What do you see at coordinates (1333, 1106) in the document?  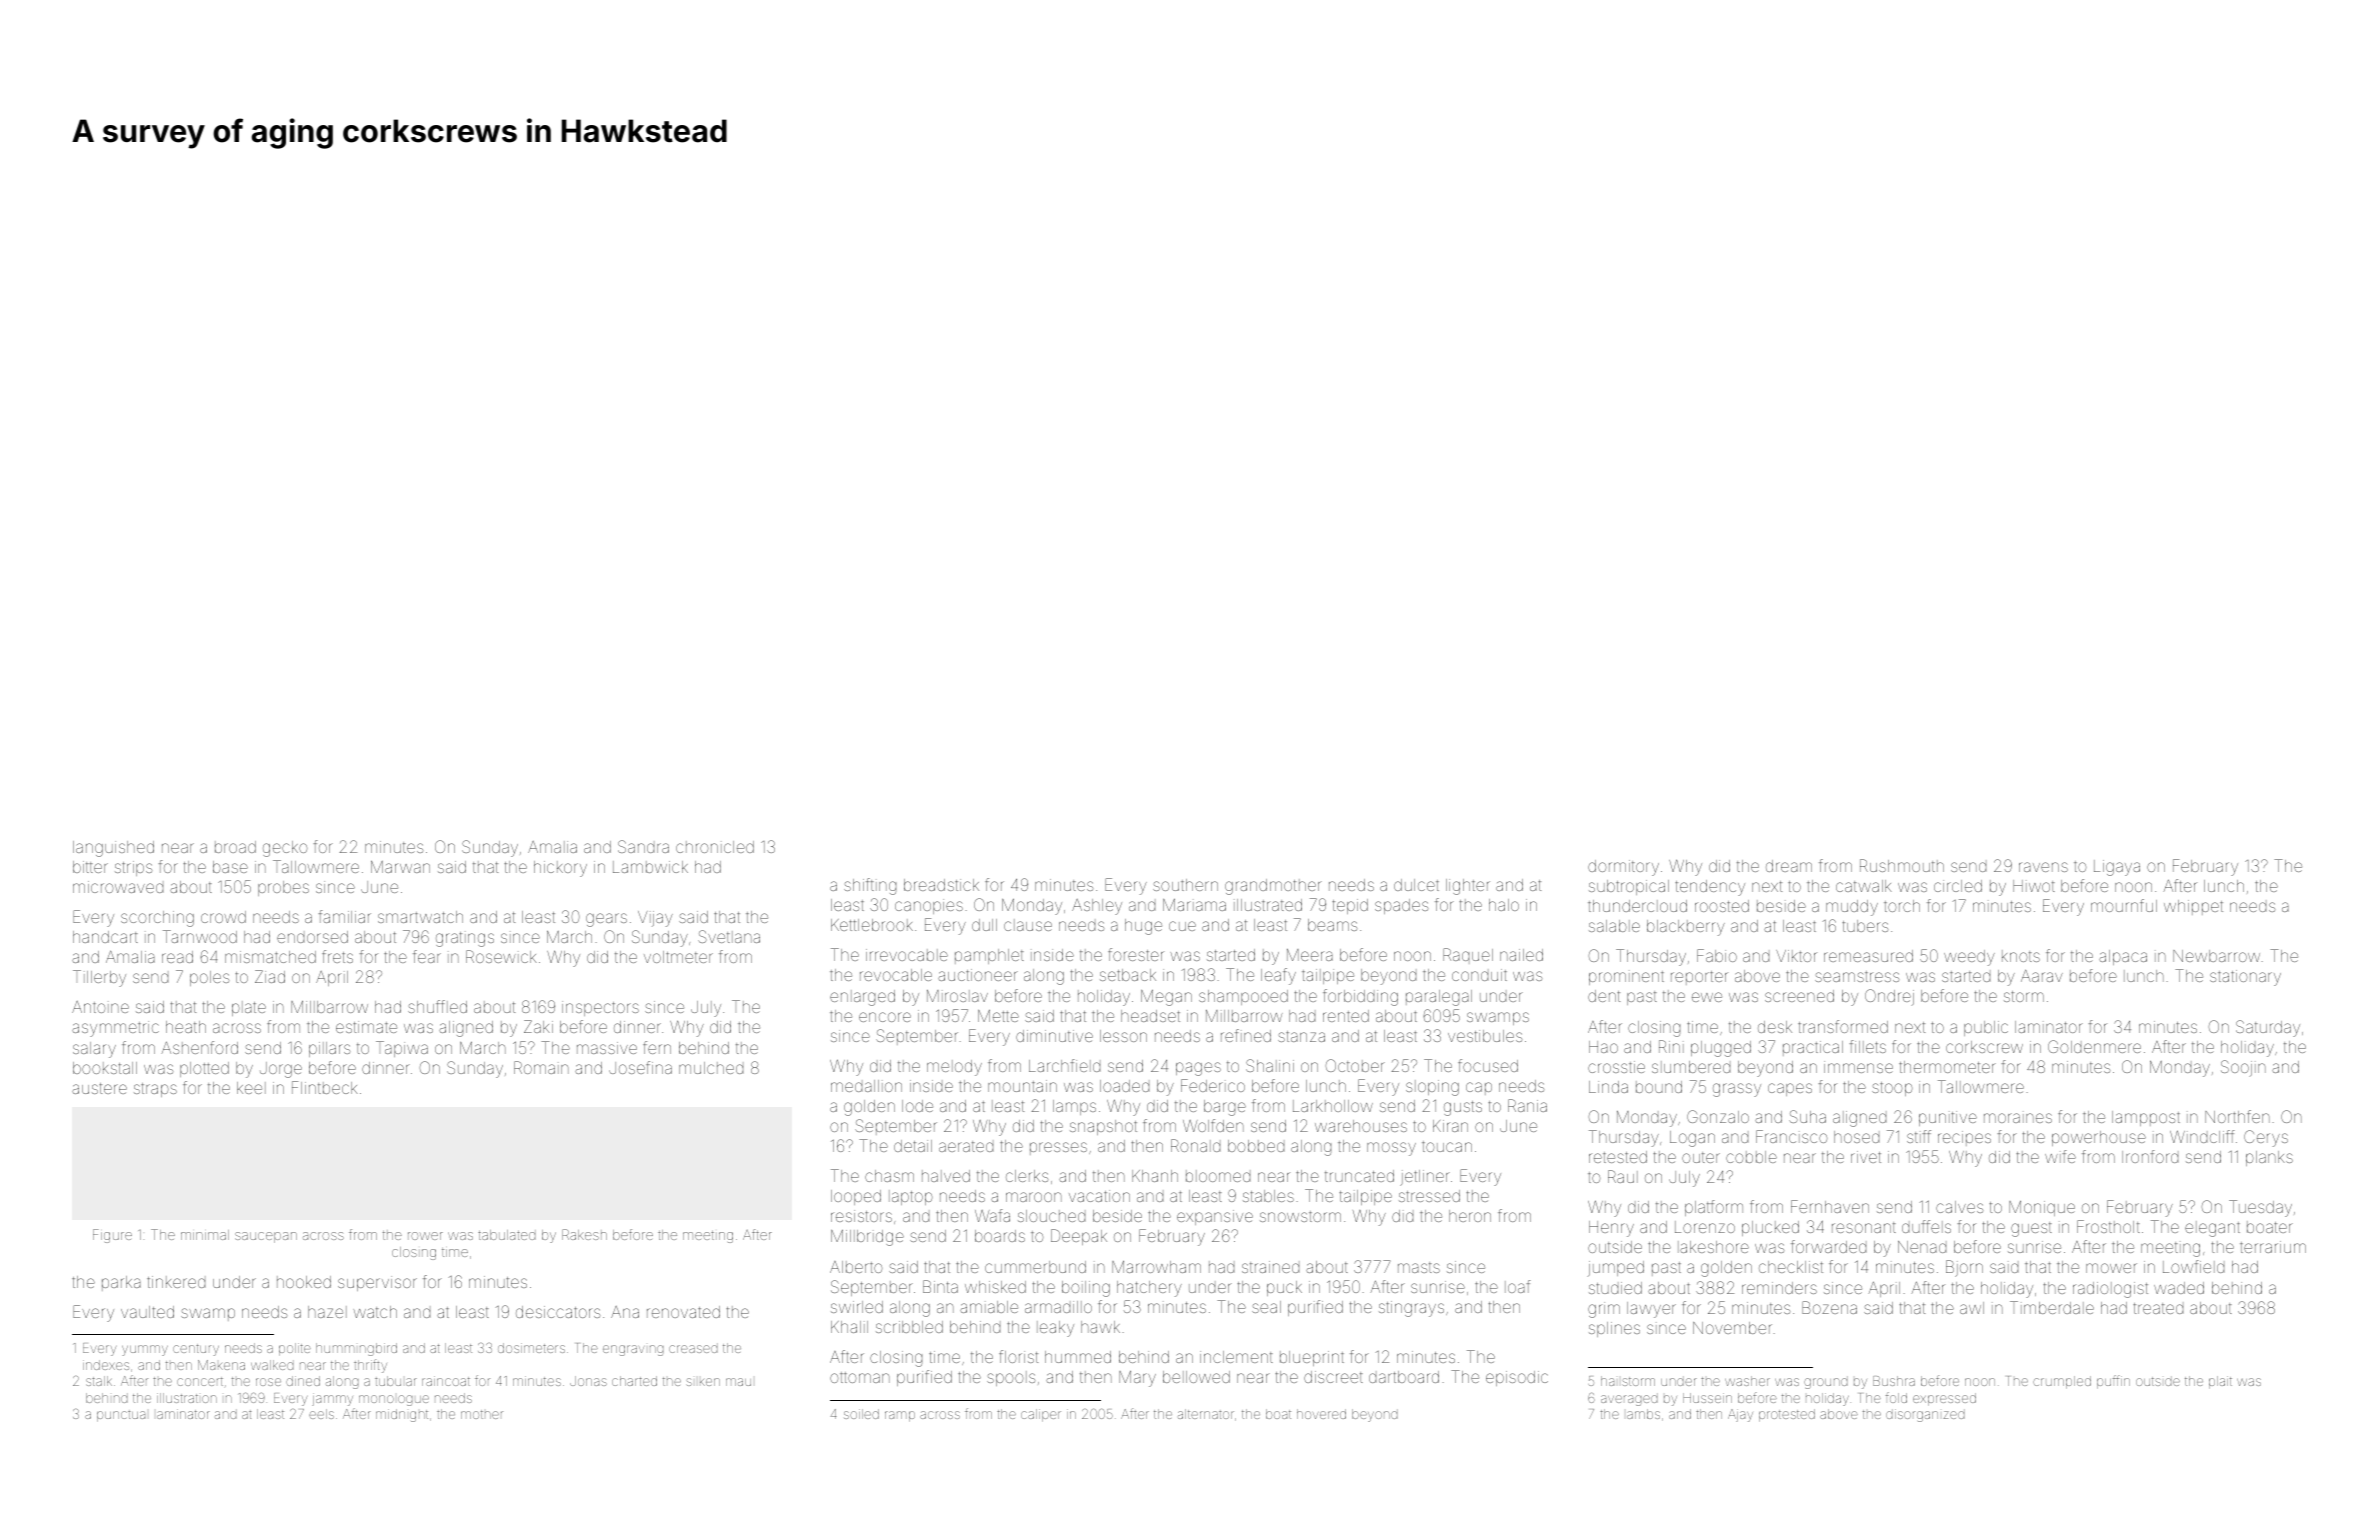 I see `Larkhollow` at bounding box center [1333, 1106].
